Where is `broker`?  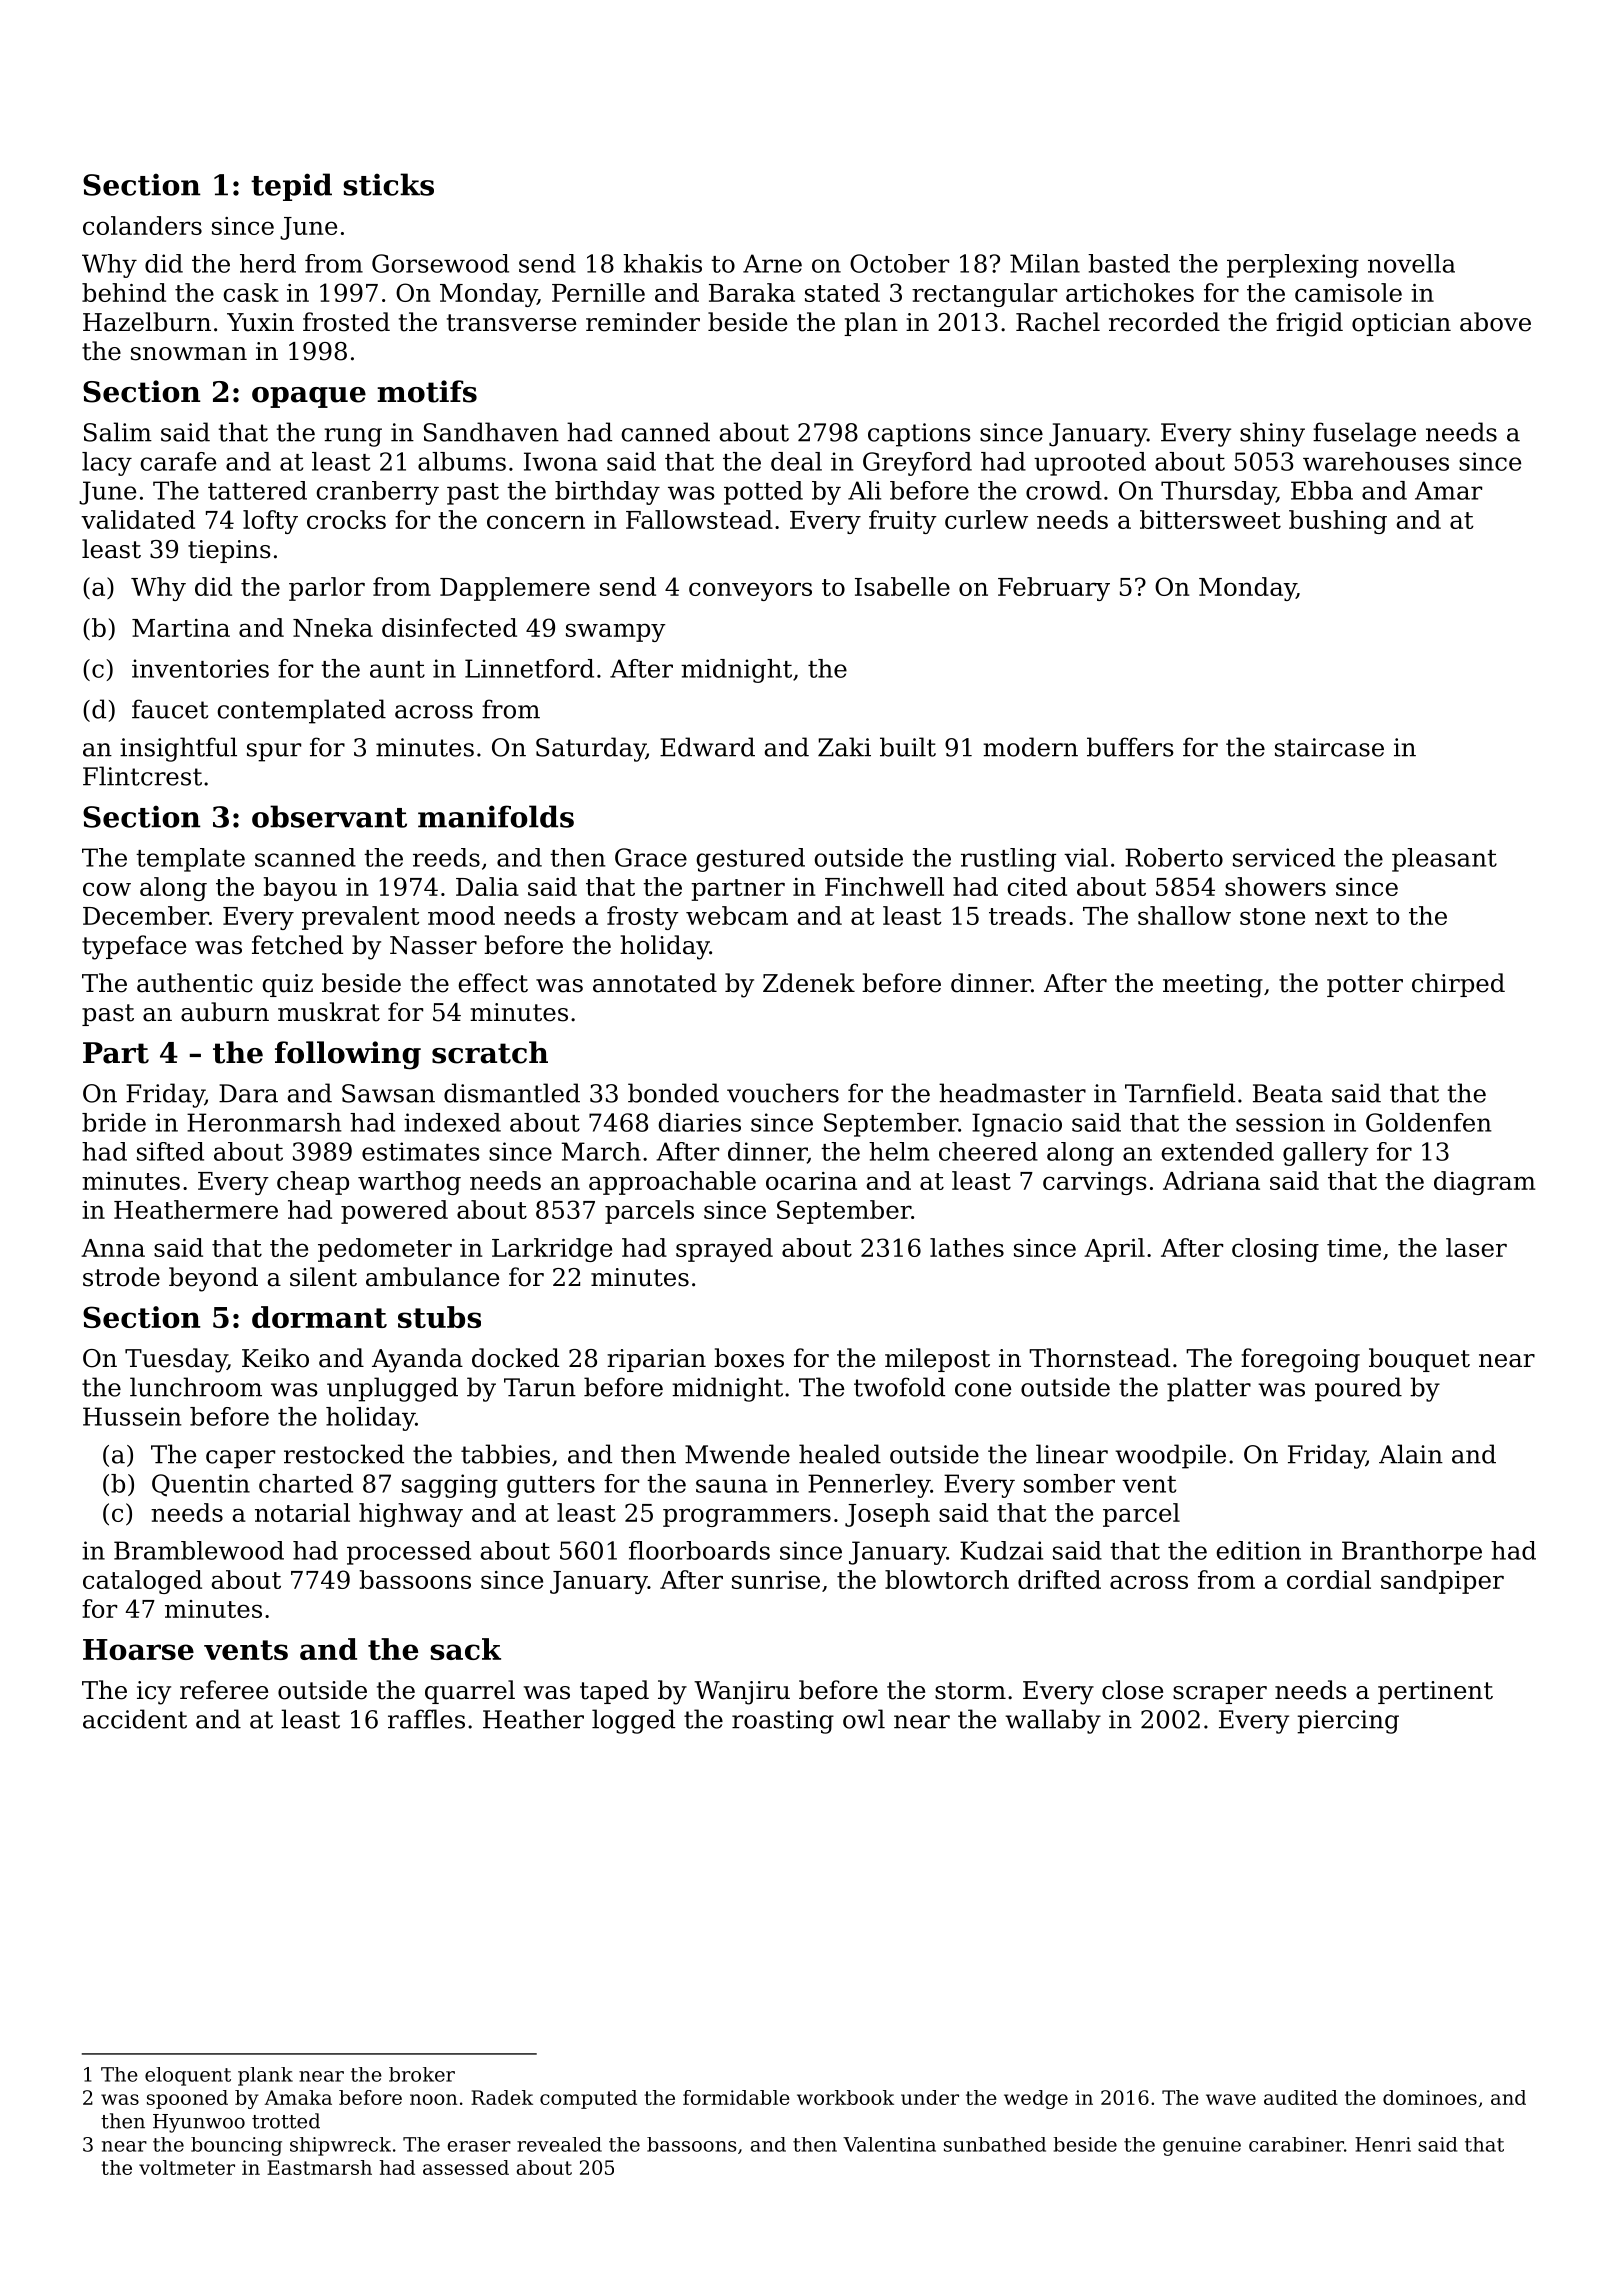
broker is located at coordinates (422, 2074).
